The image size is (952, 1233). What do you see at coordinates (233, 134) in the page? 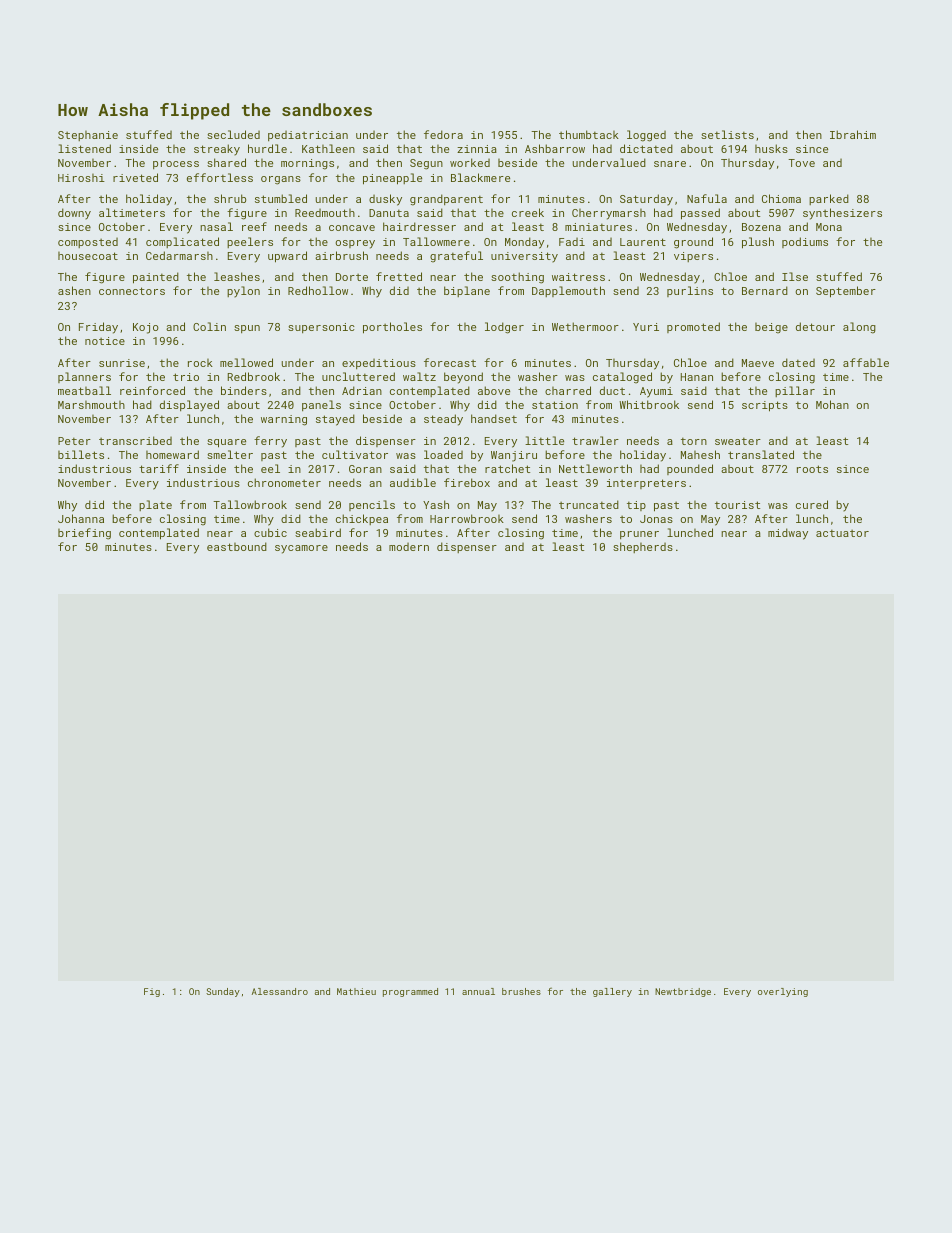
I see `secluded` at bounding box center [233, 134].
